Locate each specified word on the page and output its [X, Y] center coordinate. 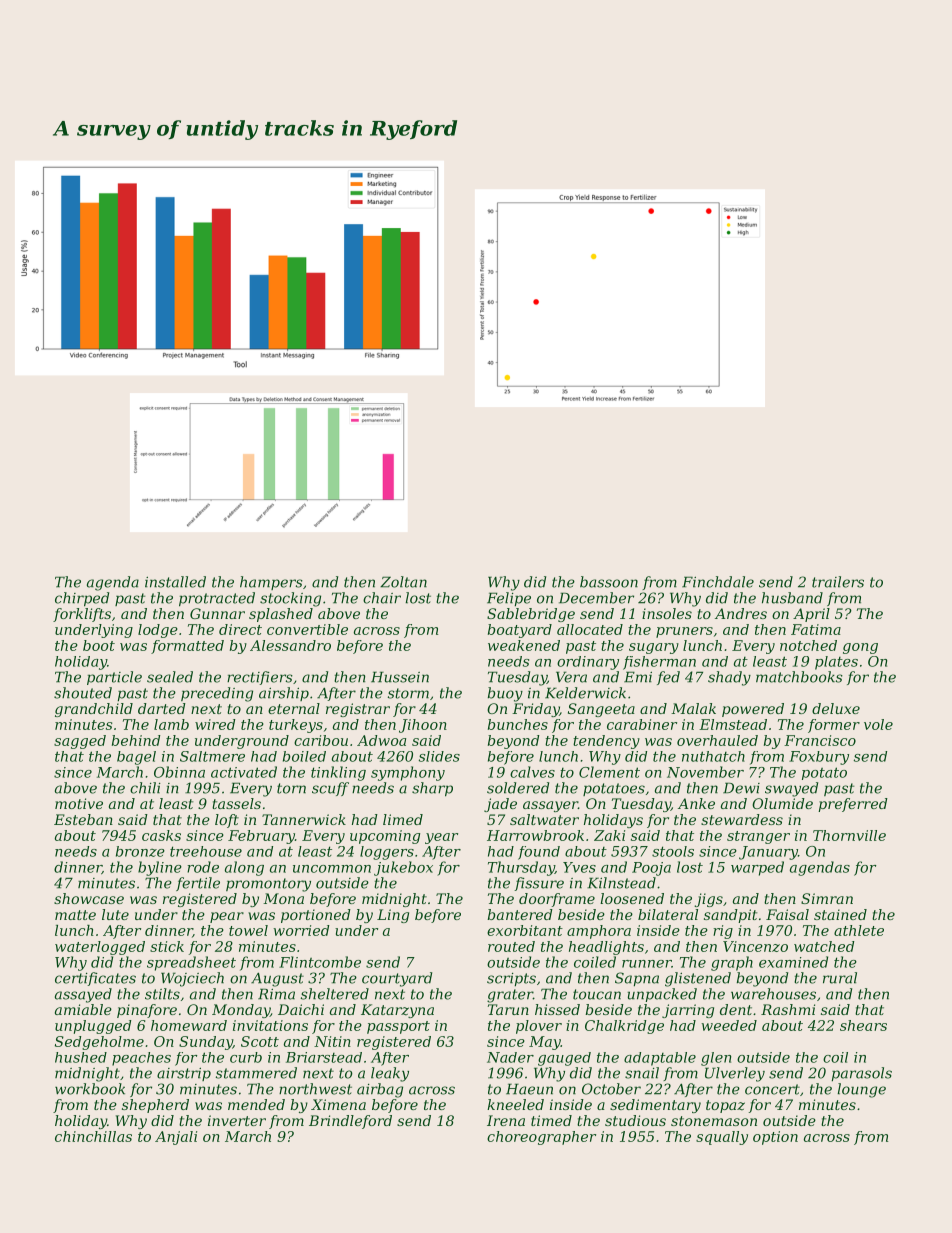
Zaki [609, 835]
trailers [838, 582]
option [775, 1138]
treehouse [206, 851]
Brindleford [350, 1122]
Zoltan [403, 582]
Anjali [176, 1138]
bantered [520, 914]
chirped [82, 599]
